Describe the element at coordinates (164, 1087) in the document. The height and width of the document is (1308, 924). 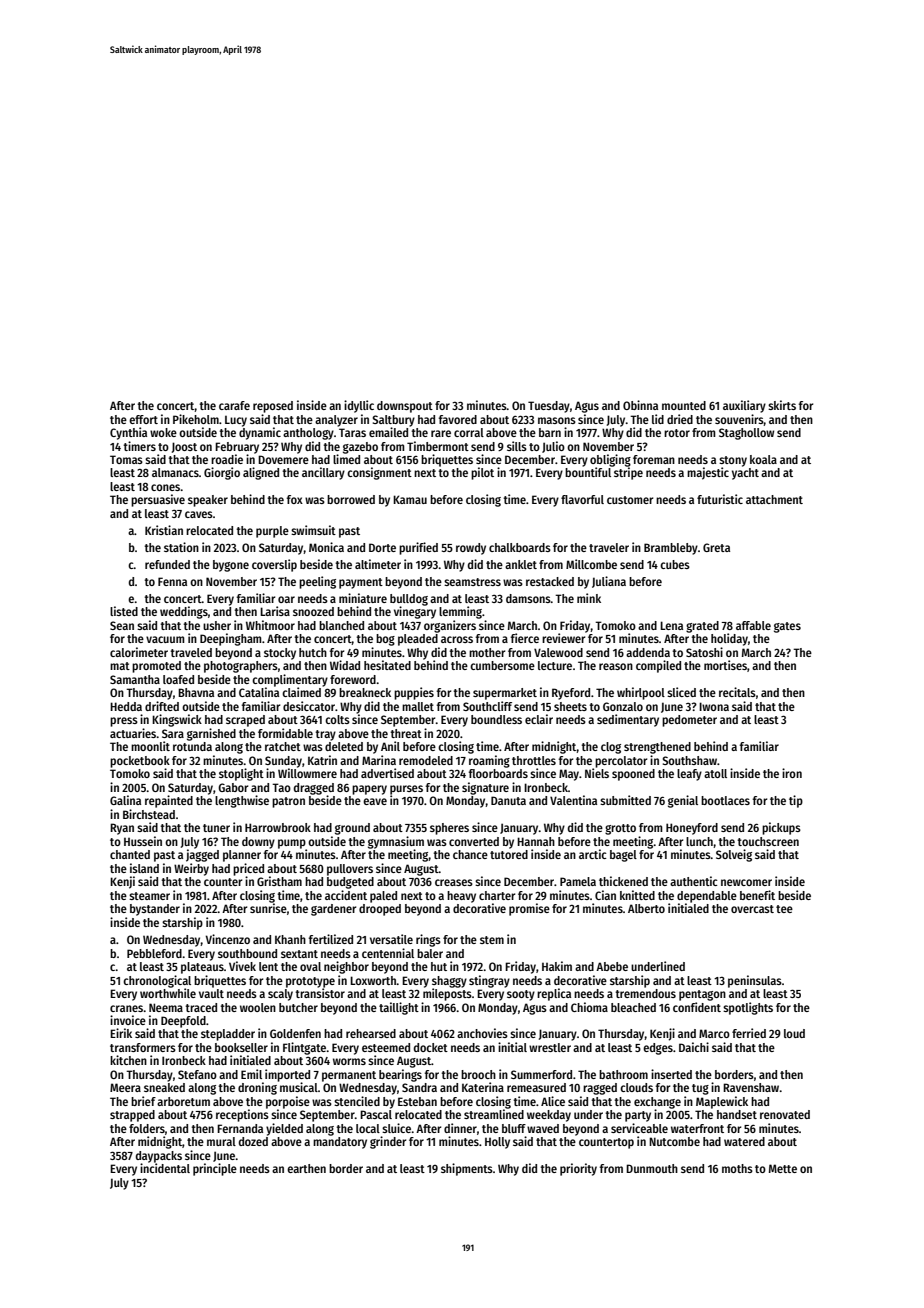
I see `sneaked` at that location.
